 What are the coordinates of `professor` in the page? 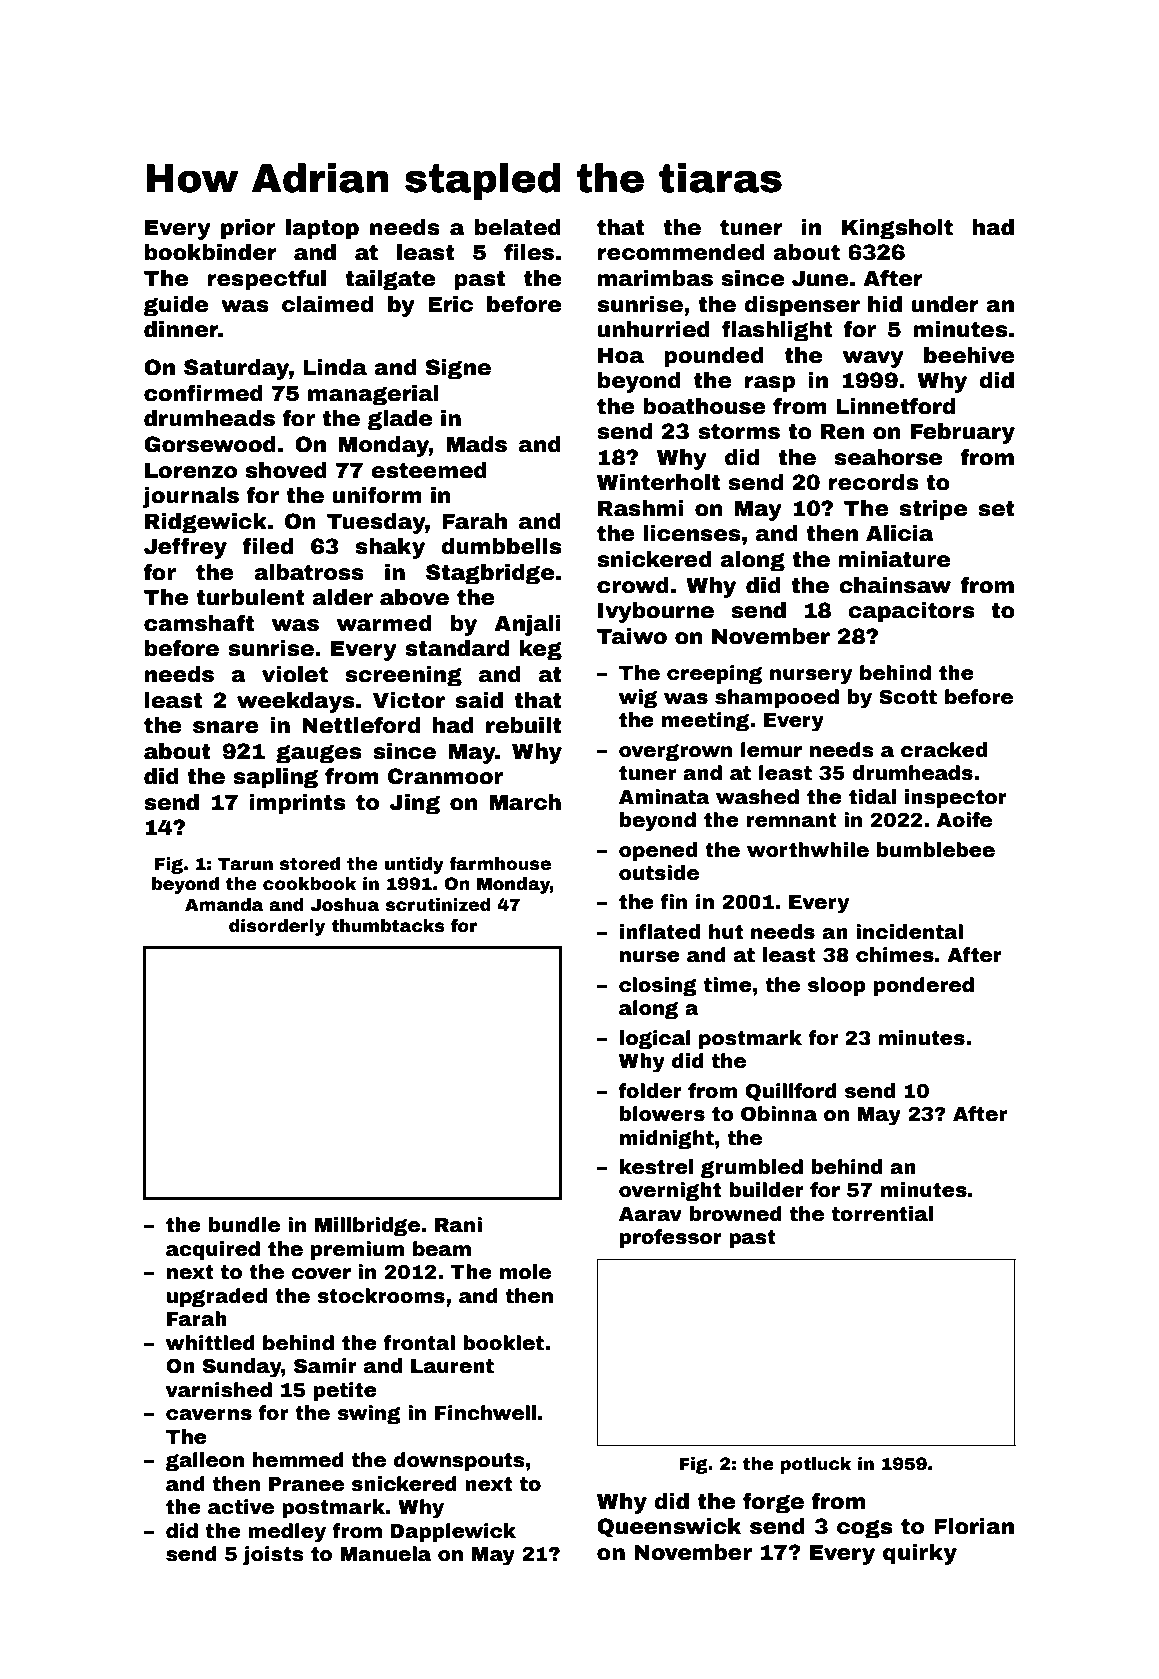 It's located at (671, 1238).
